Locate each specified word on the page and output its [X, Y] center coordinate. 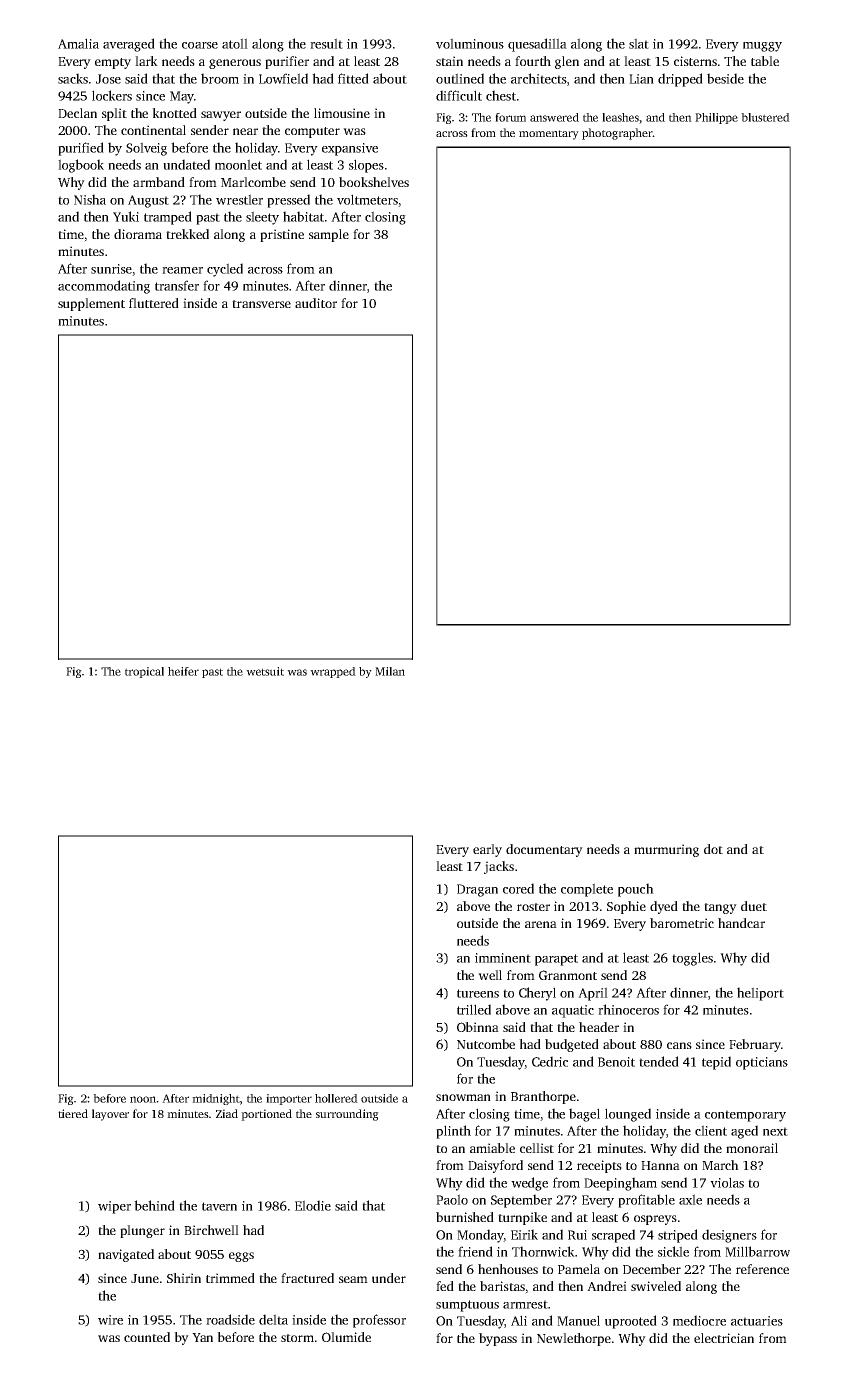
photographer [617, 134]
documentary [544, 850]
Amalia [78, 43]
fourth [533, 61]
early [487, 850]
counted [147, 1337]
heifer [183, 671]
